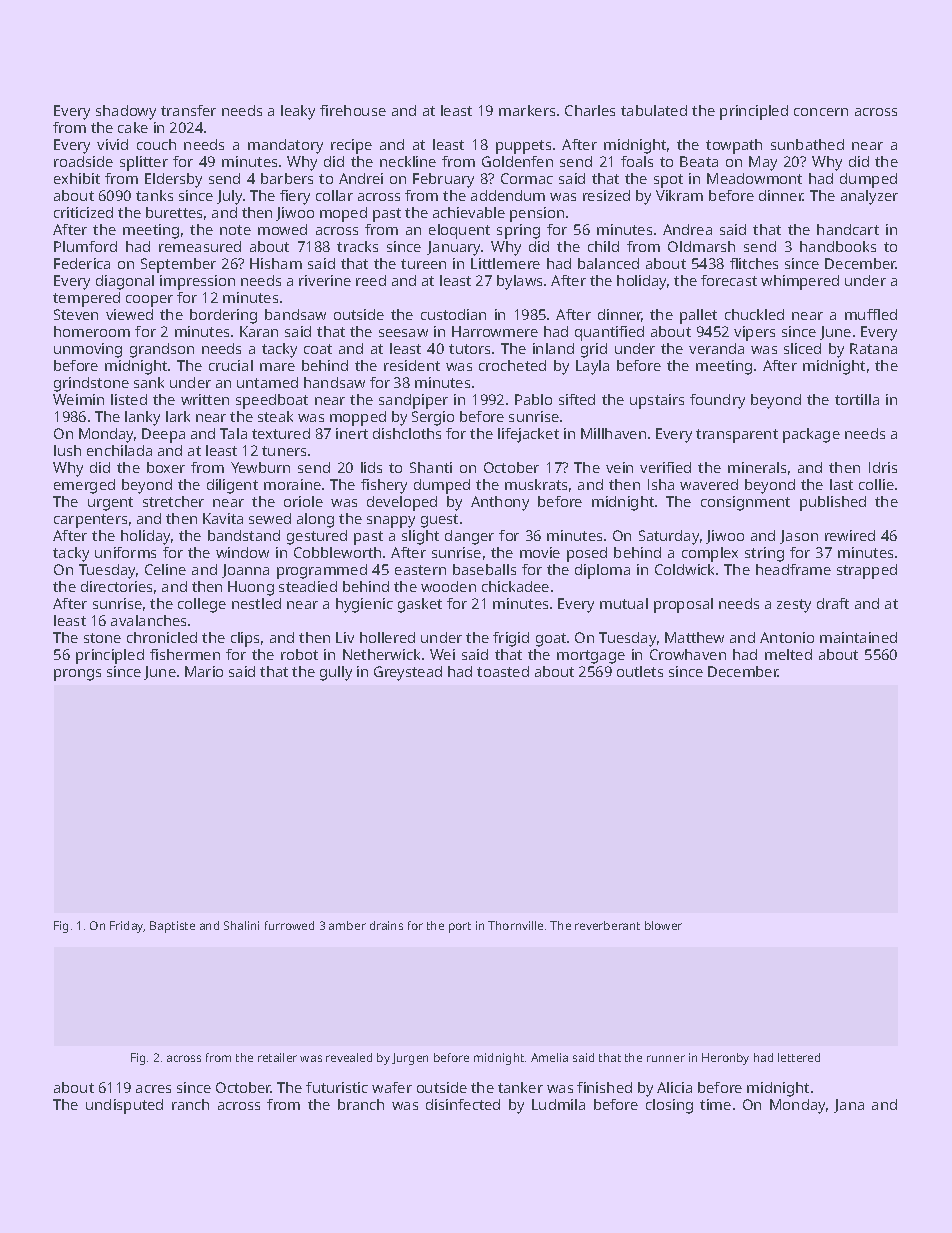 This image has width=952, height=1233. Describe the element at coordinates (754, 178) in the image. I see `Meadowmont` at that location.
